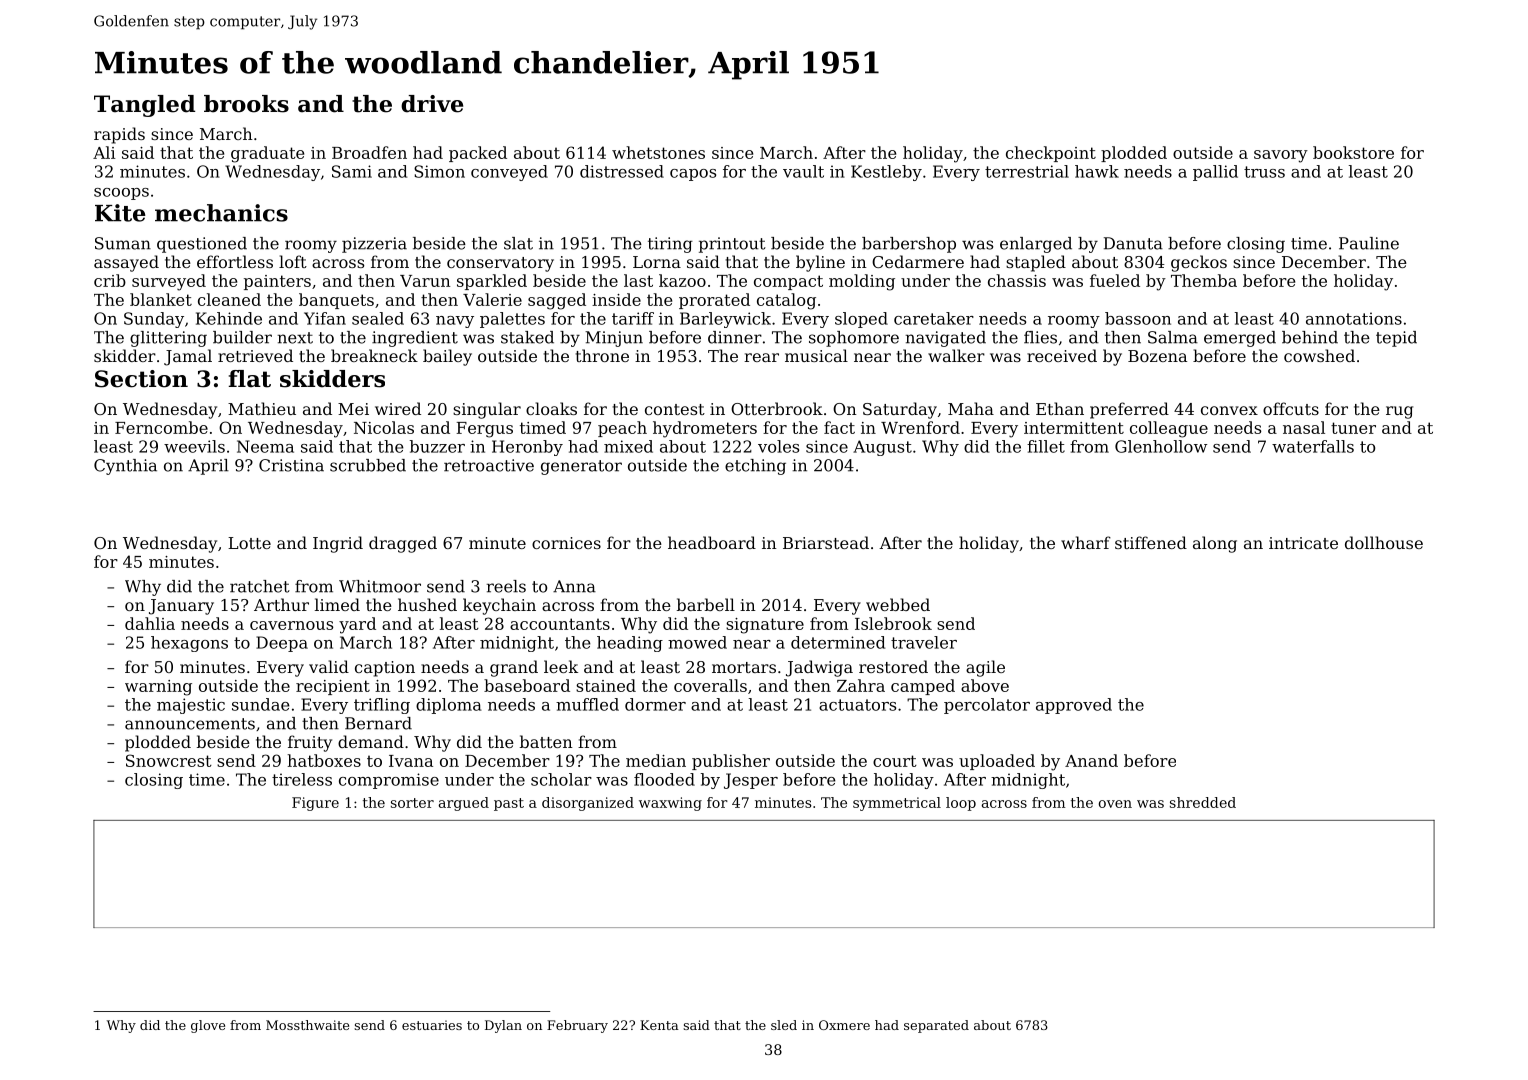  What do you see at coordinates (1281, 156) in the document?
I see `savory` at bounding box center [1281, 156].
